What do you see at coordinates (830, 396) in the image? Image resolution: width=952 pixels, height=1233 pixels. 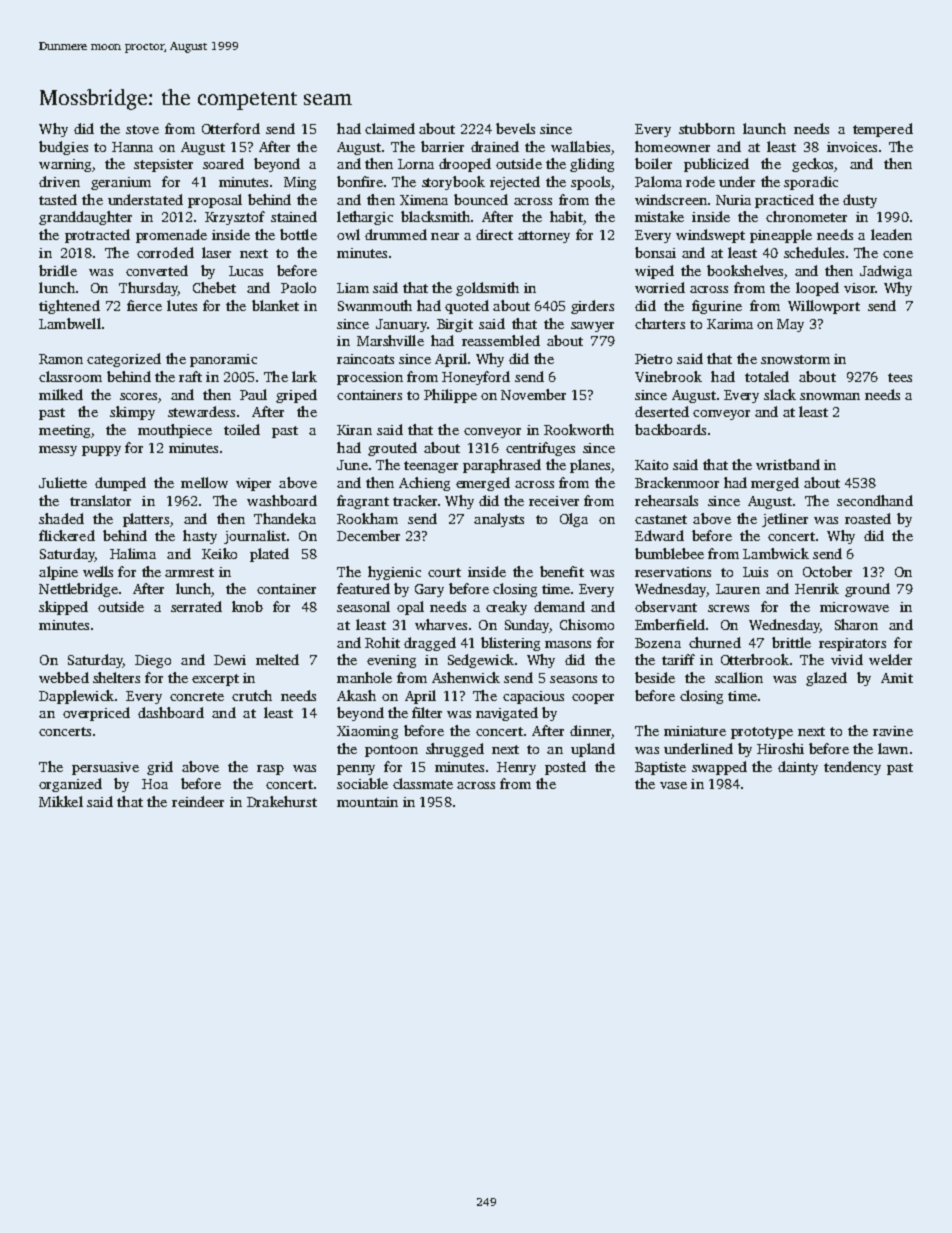 I see `snowman` at bounding box center [830, 396].
